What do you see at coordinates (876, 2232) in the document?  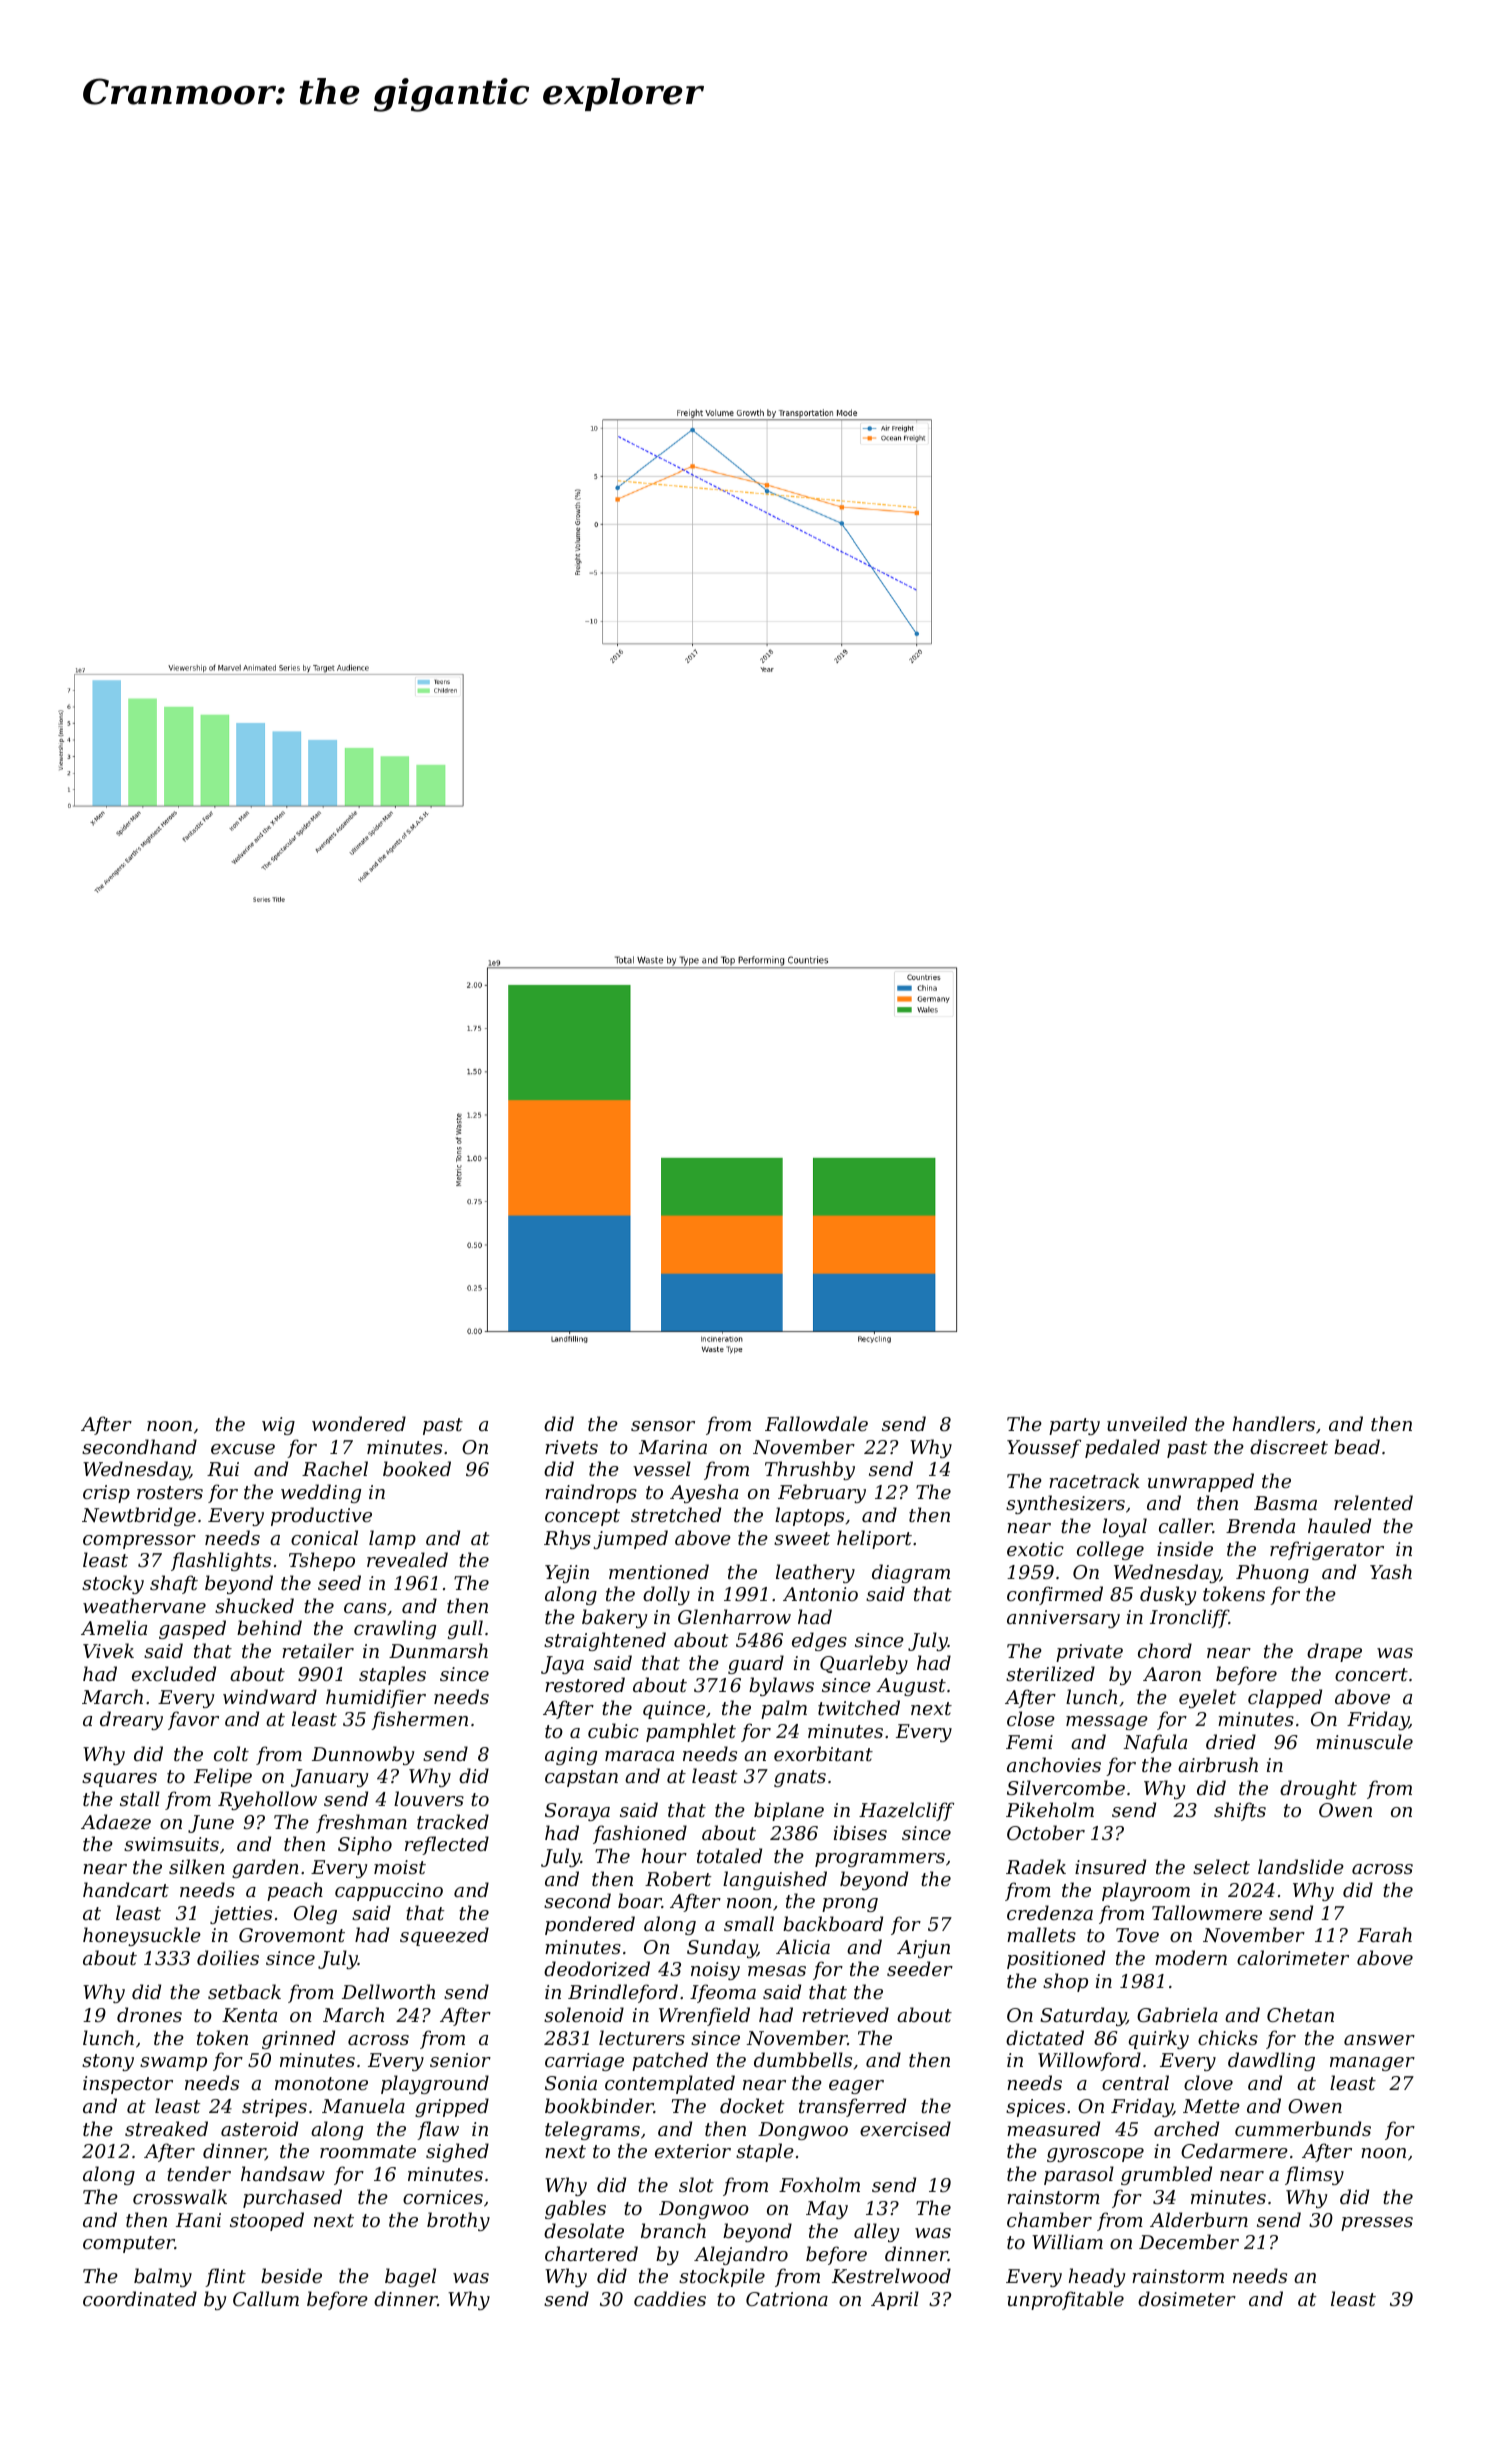 I see `alley` at bounding box center [876, 2232].
